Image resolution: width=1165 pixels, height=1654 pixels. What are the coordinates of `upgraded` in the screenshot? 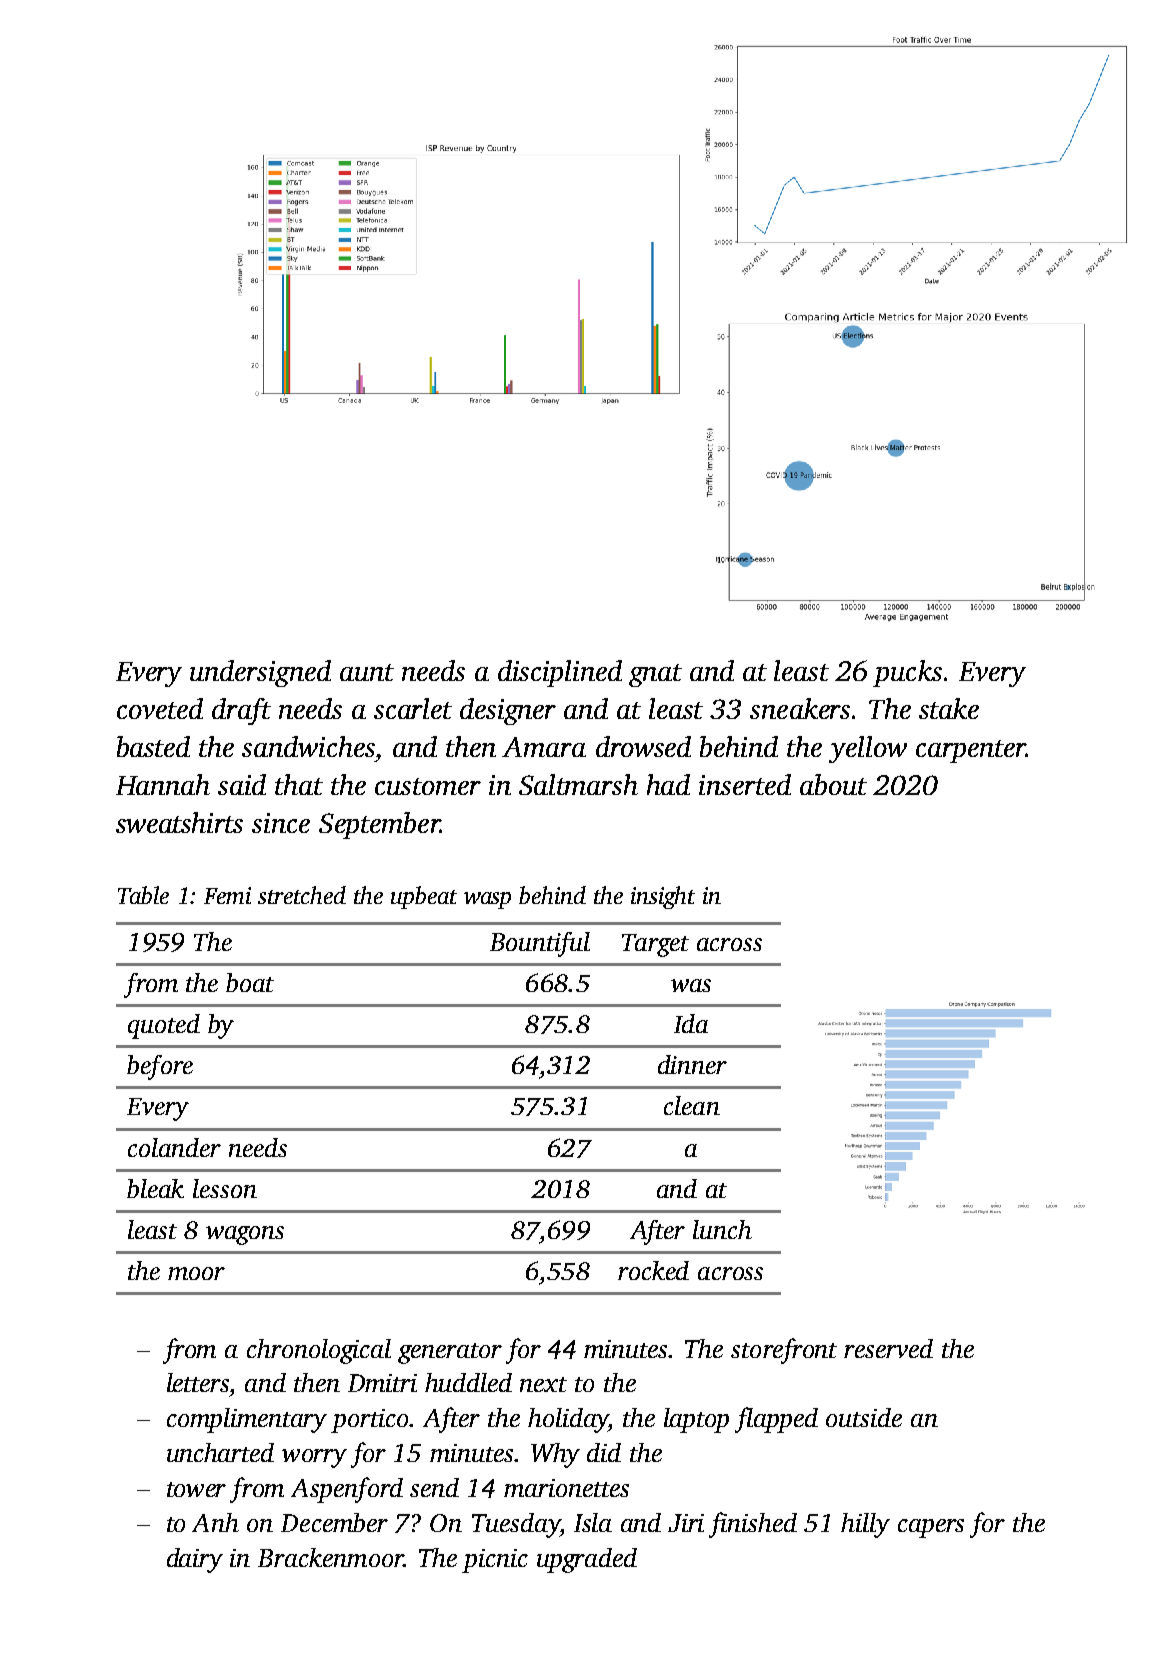 It's located at (587, 1560).
